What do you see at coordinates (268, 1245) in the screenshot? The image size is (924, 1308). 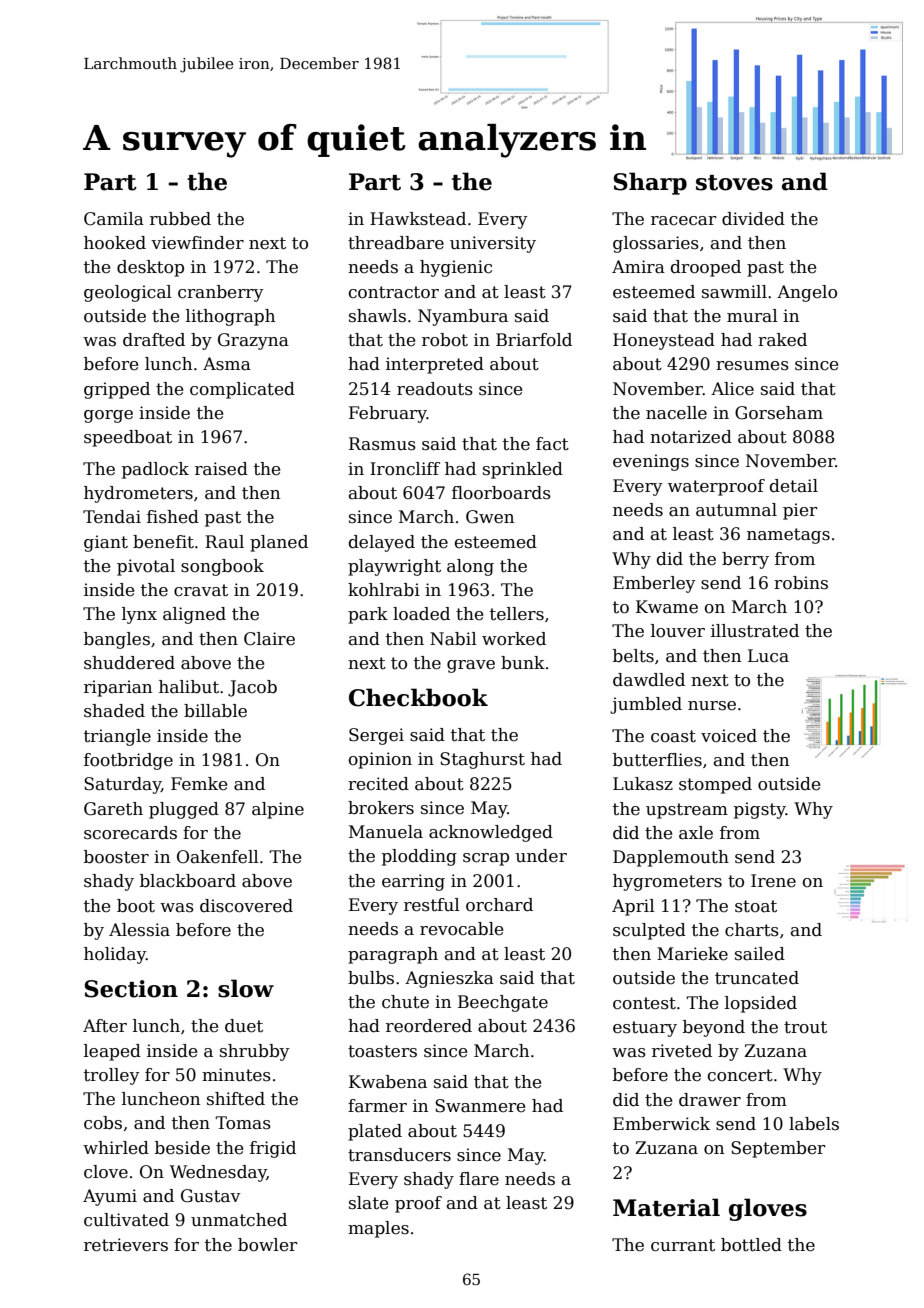 I see `bowler` at bounding box center [268, 1245].
